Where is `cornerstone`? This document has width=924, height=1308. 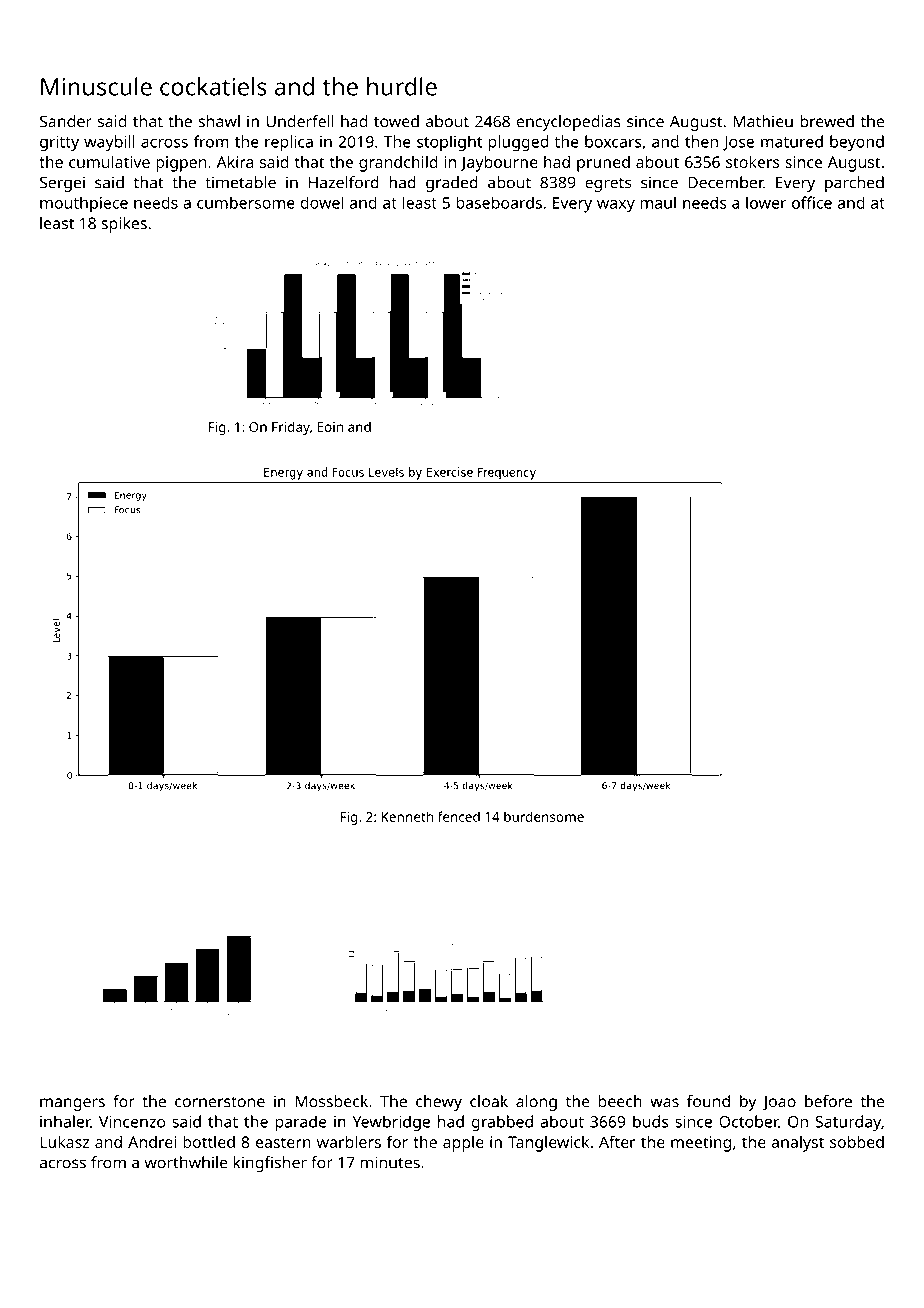
cornerstone is located at coordinates (220, 1102).
